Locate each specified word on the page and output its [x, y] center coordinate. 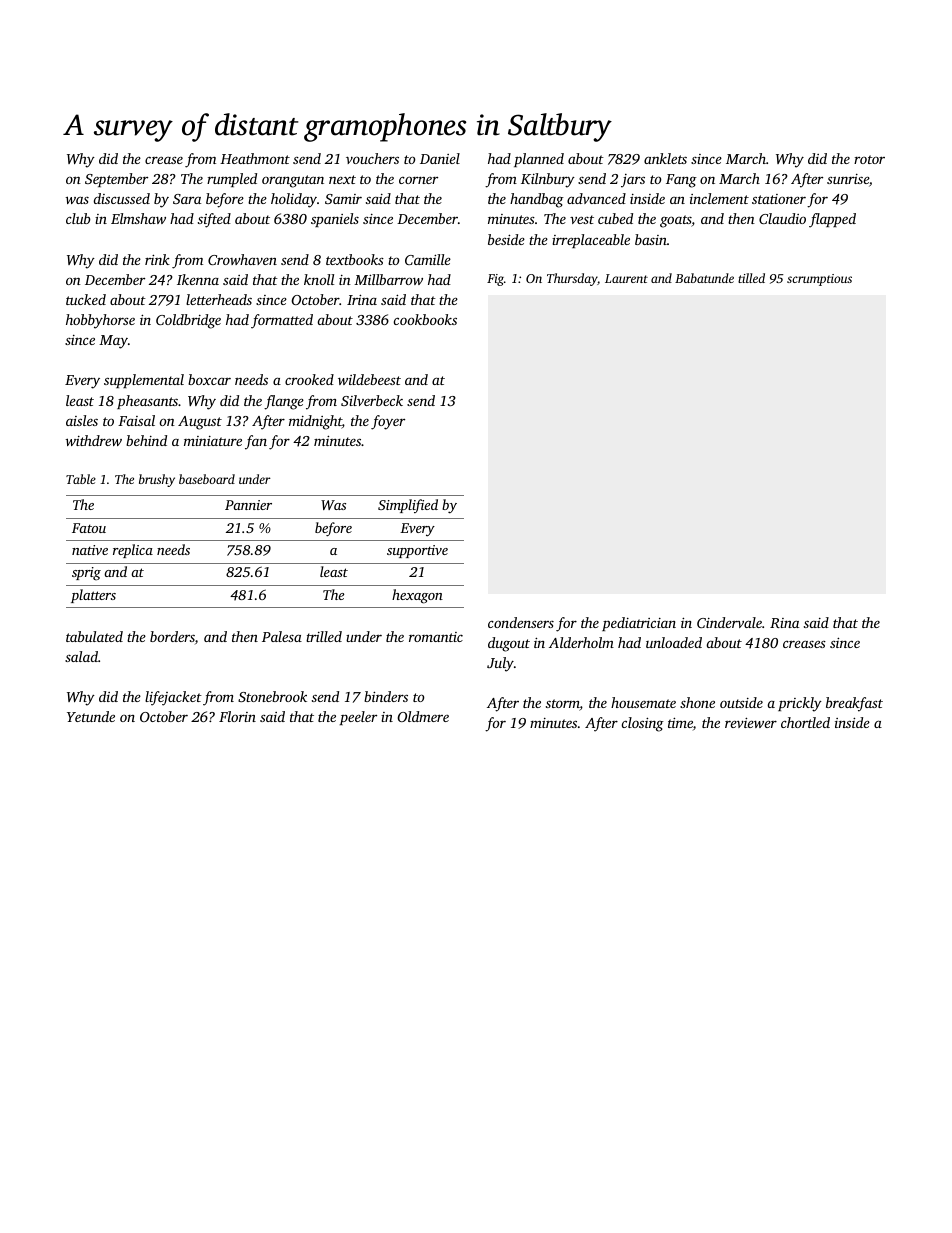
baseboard [207, 479]
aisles [82, 420]
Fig [495, 280]
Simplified [408, 506]
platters [93, 596]
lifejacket [173, 698]
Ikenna [198, 279]
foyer [388, 422]
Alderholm [581, 642]
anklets [665, 158]
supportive [417, 551]
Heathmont [255, 158]
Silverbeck [372, 400]
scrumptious [819, 280]
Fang [681, 181]
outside [741, 702]
